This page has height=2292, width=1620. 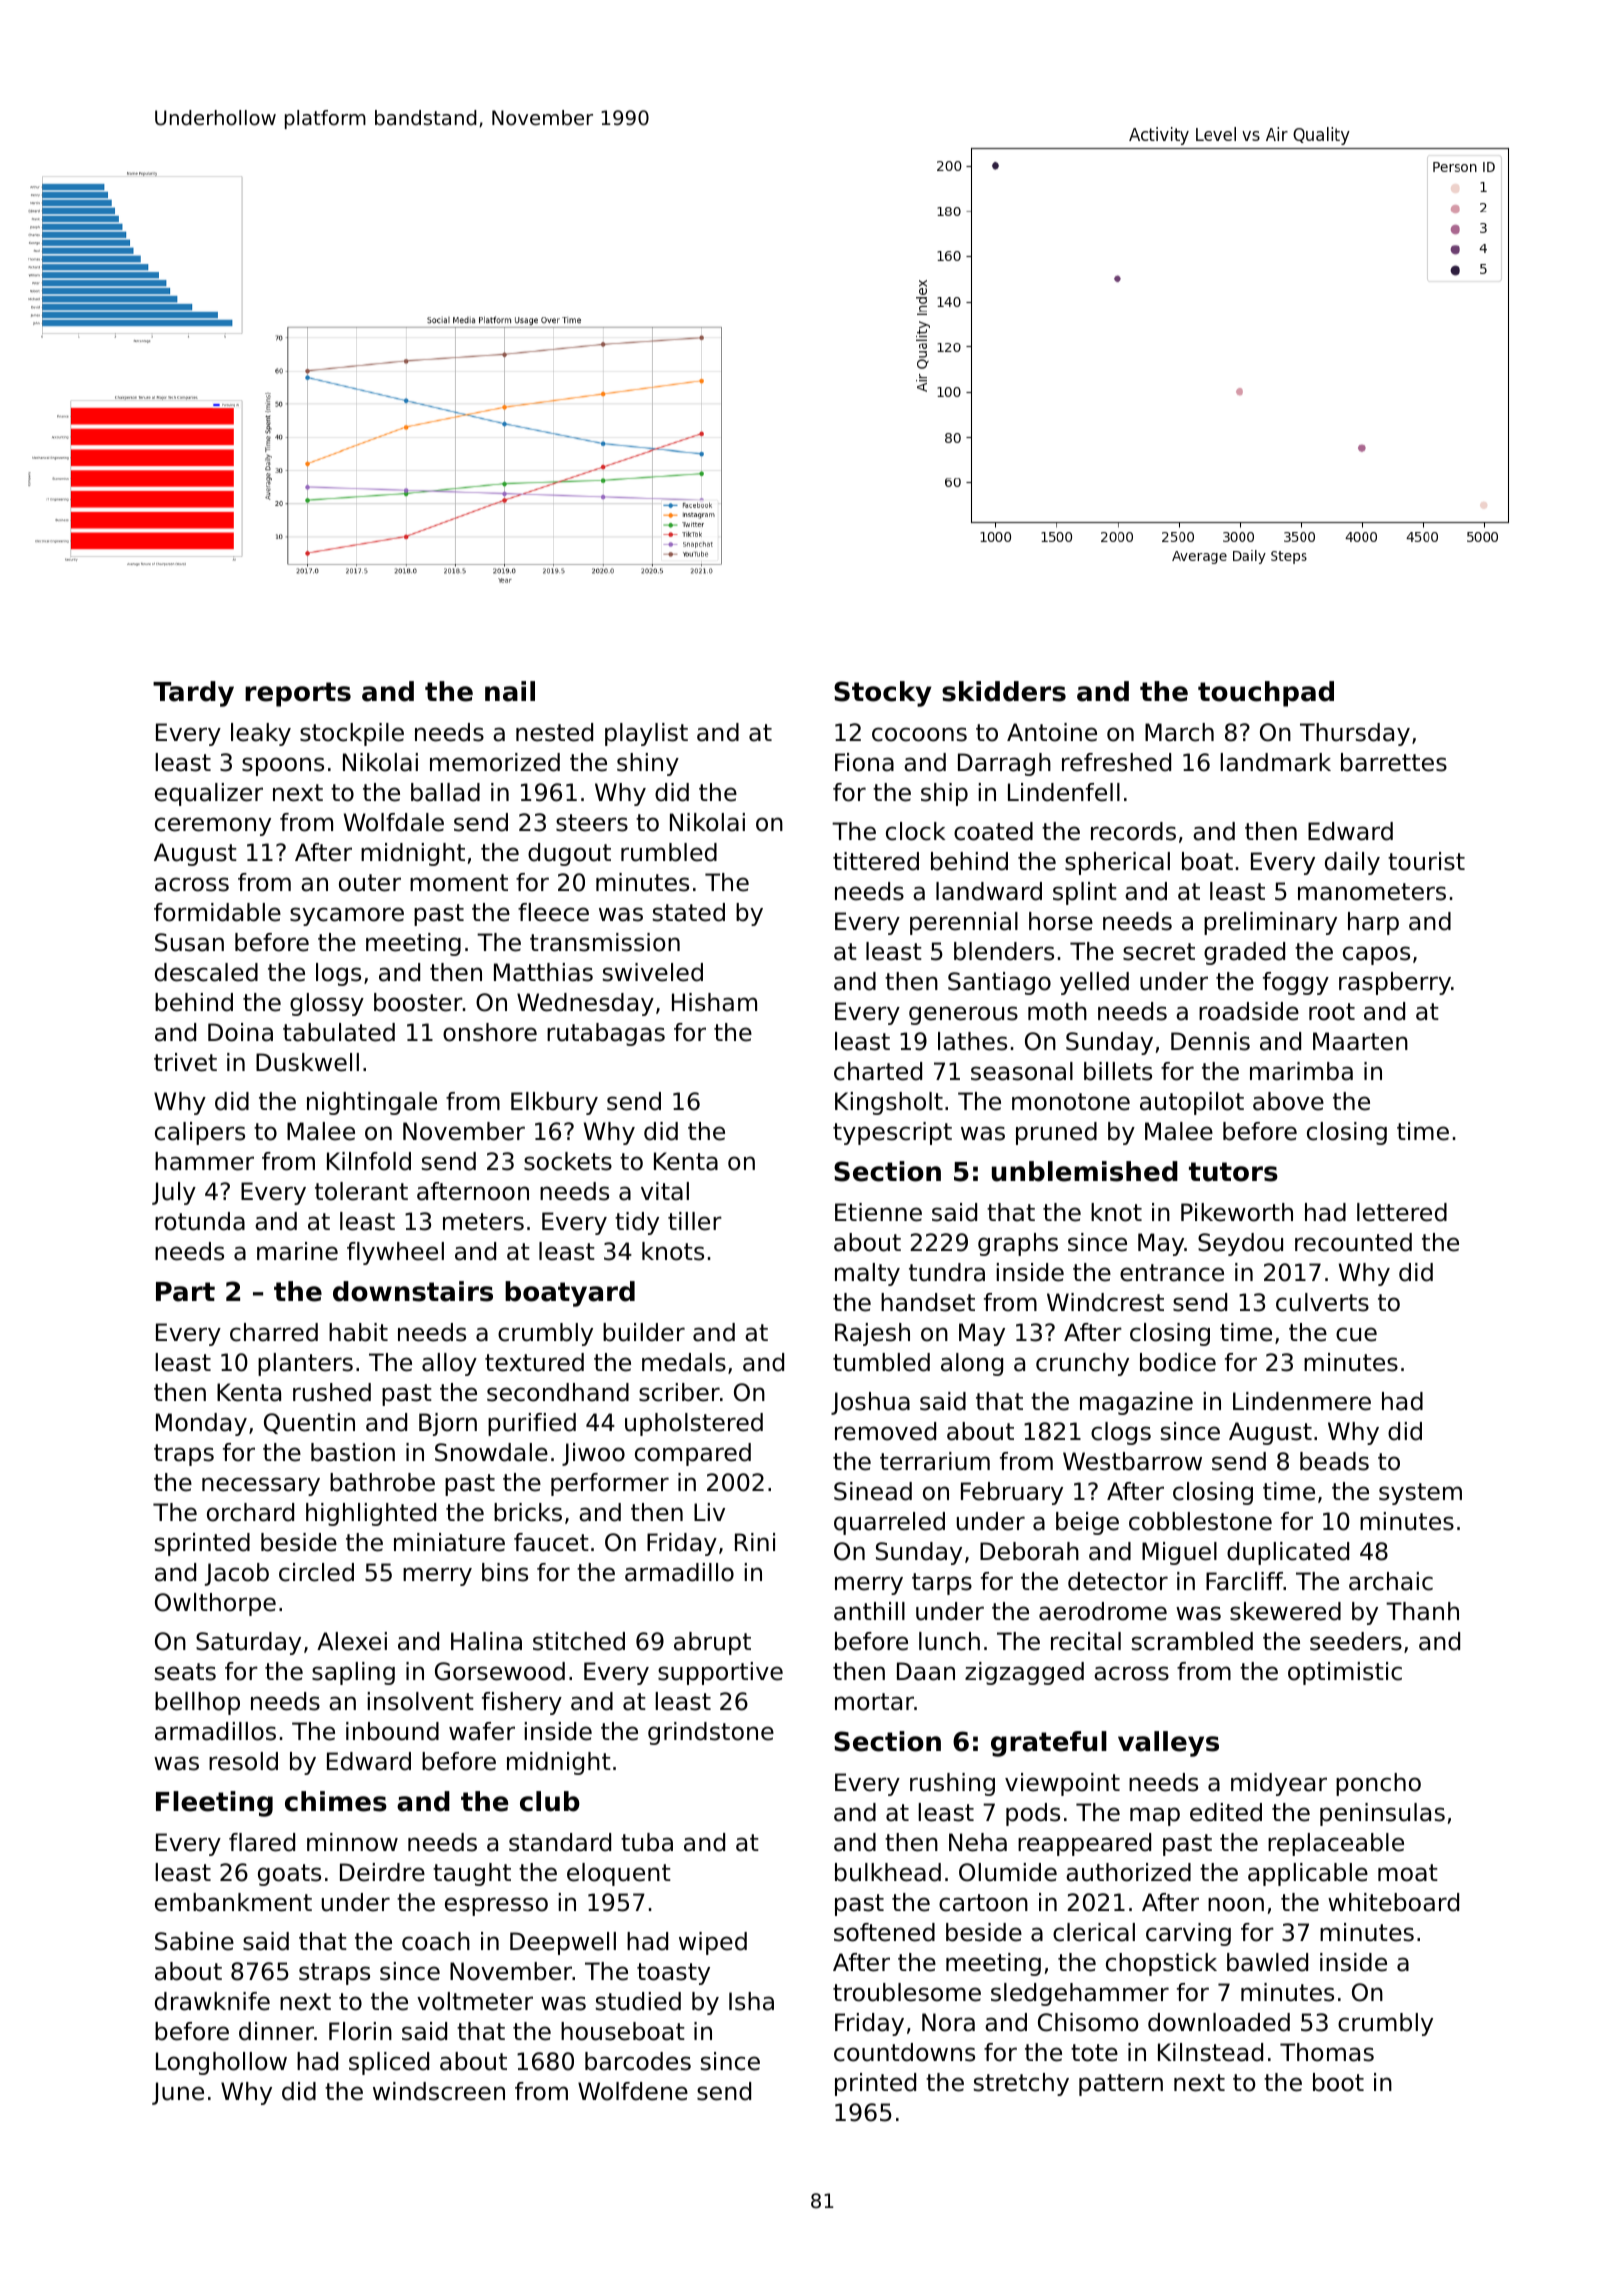 What do you see at coordinates (712, 1643) in the page?
I see `abrupt` at bounding box center [712, 1643].
